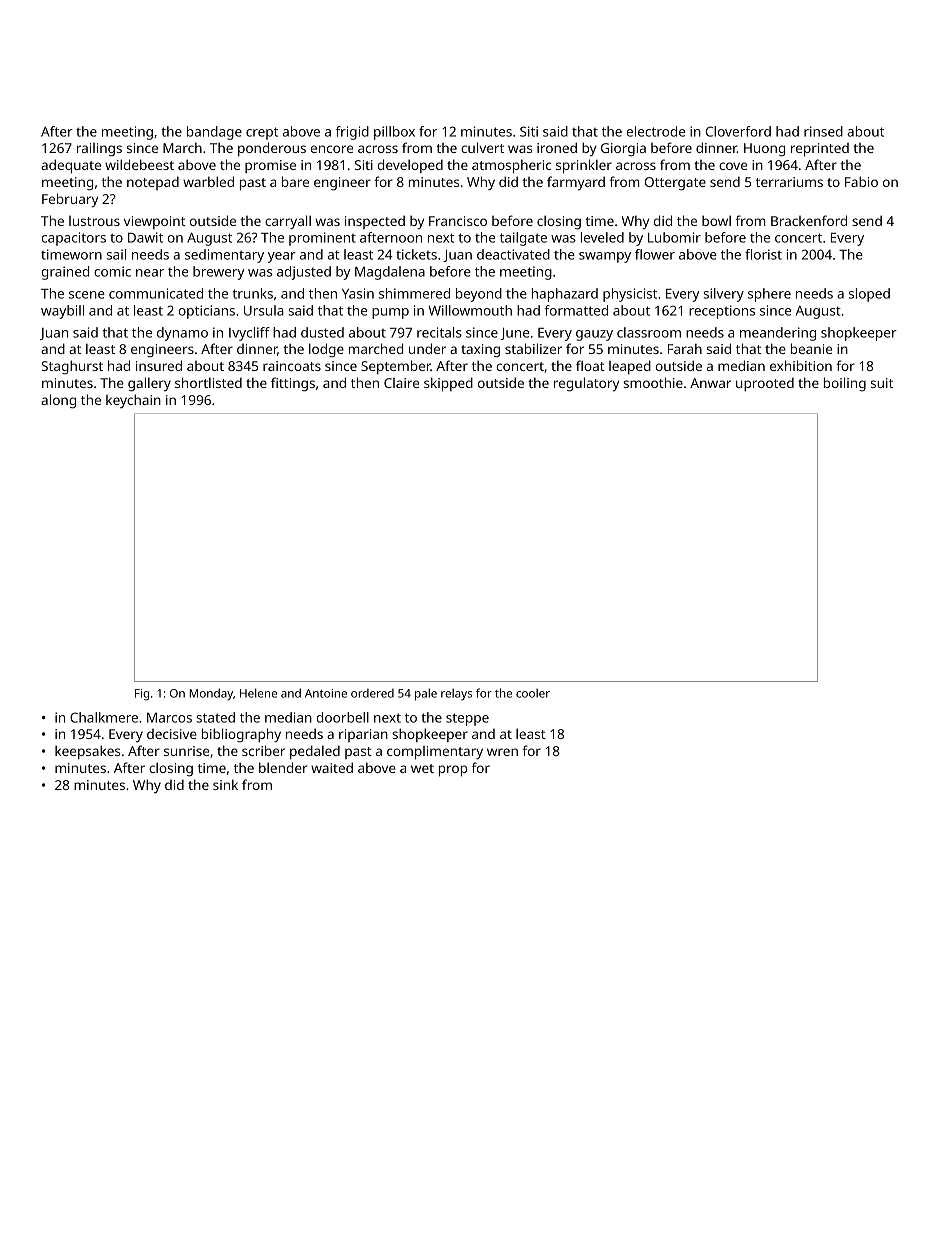 This screenshot has height=1233, width=952. Describe the element at coordinates (533, 693) in the screenshot. I see `cooler` at that location.
